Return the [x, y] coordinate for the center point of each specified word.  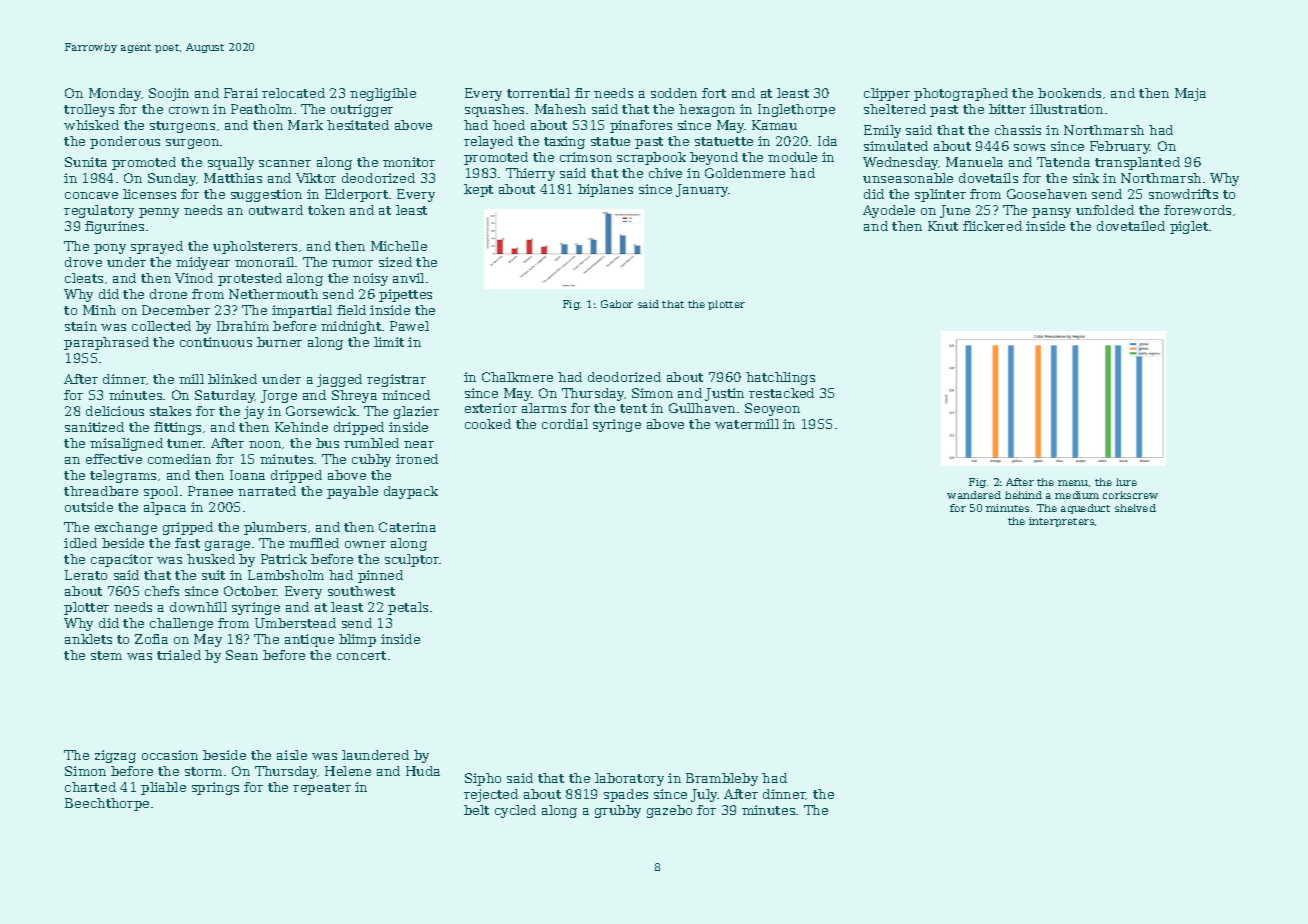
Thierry [530, 174]
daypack [411, 492]
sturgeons [182, 127]
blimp [357, 640]
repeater [322, 789]
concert [361, 655]
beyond [714, 158]
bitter [1007, 109]
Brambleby [722, 779]
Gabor [617, 304]
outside [89, 507]
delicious [115, 411]
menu [1073, 483]
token [326, 210]
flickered [992, 226]
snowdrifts [1183, 194]
